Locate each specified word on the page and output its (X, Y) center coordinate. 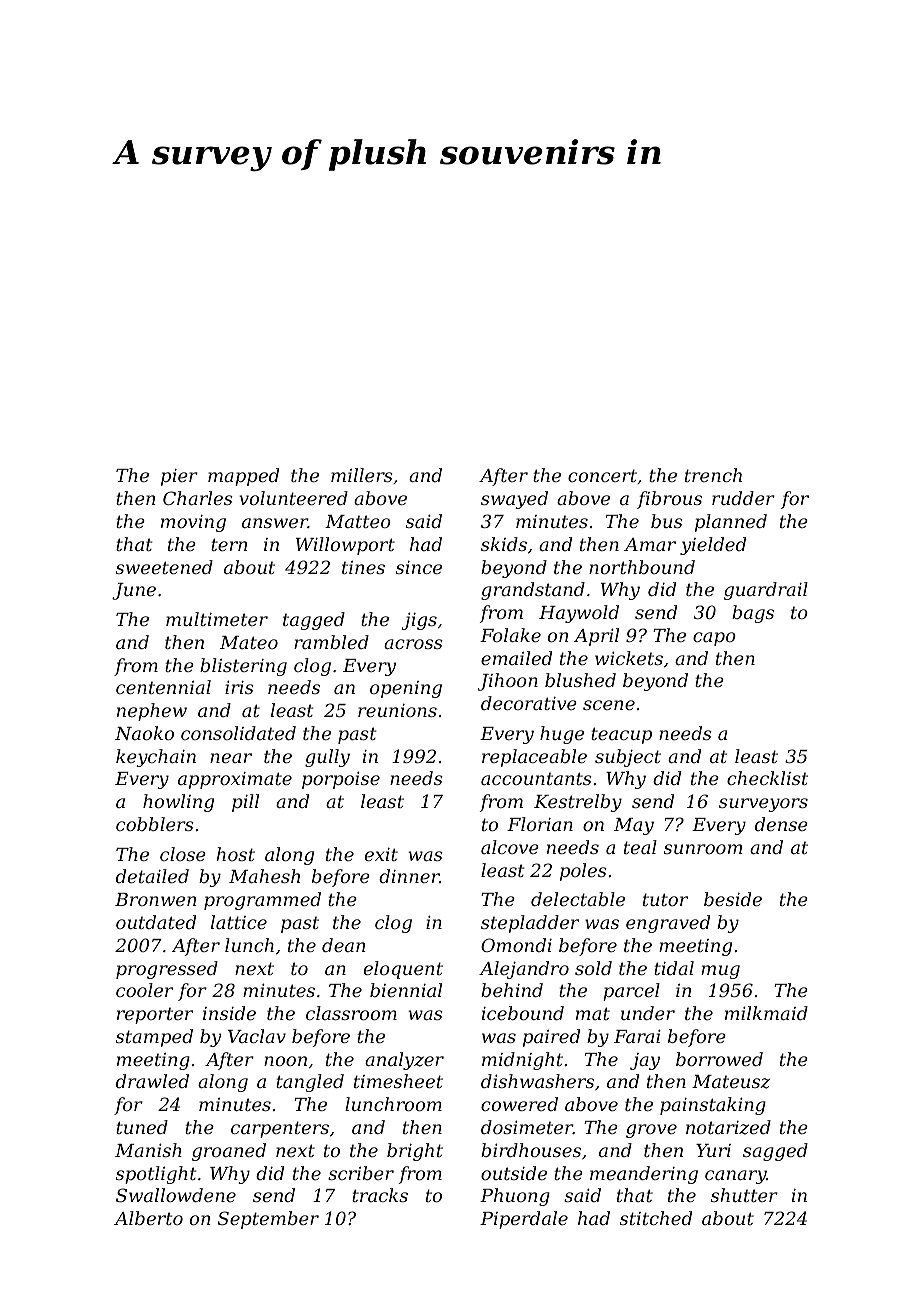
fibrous (669, 500)
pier (179, 477)
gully (327, 758)
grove (651, 1131)
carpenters (280, 1129)
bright (415, 1152)
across (413, 644)
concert (602, 475)
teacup (621, 735)
